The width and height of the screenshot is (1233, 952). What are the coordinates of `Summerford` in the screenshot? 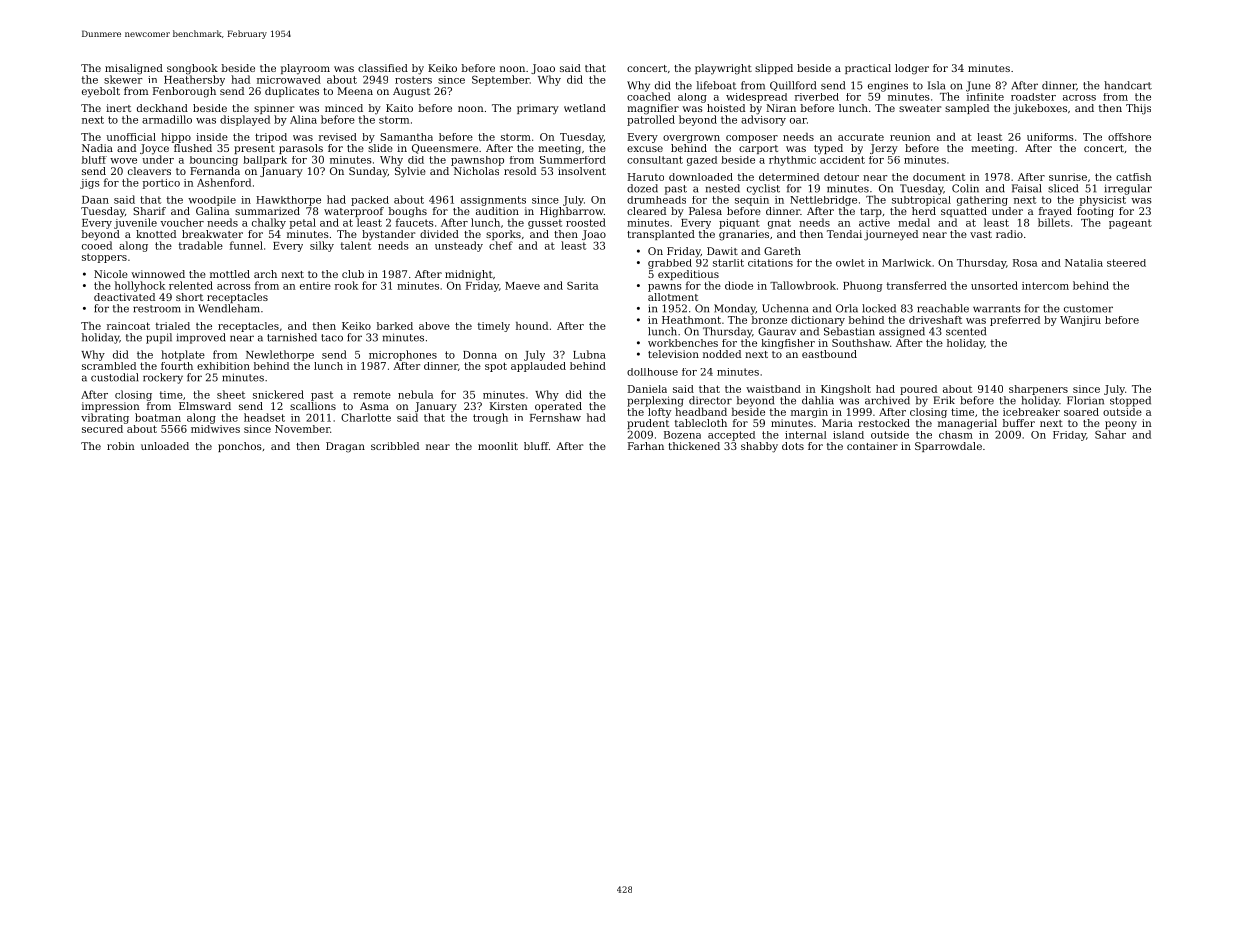 It's located at (573, 160).
